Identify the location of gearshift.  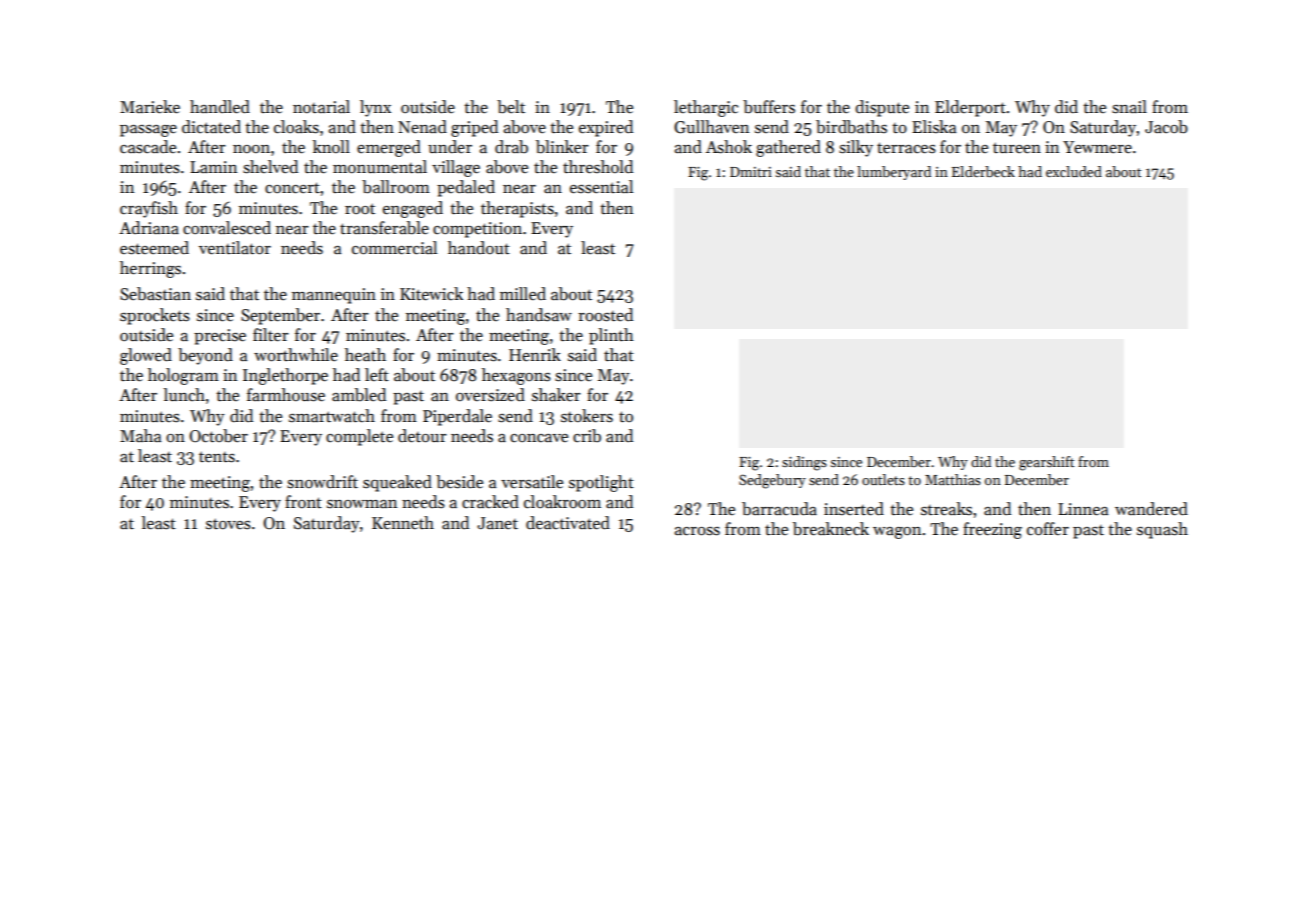
(1047, 463).
